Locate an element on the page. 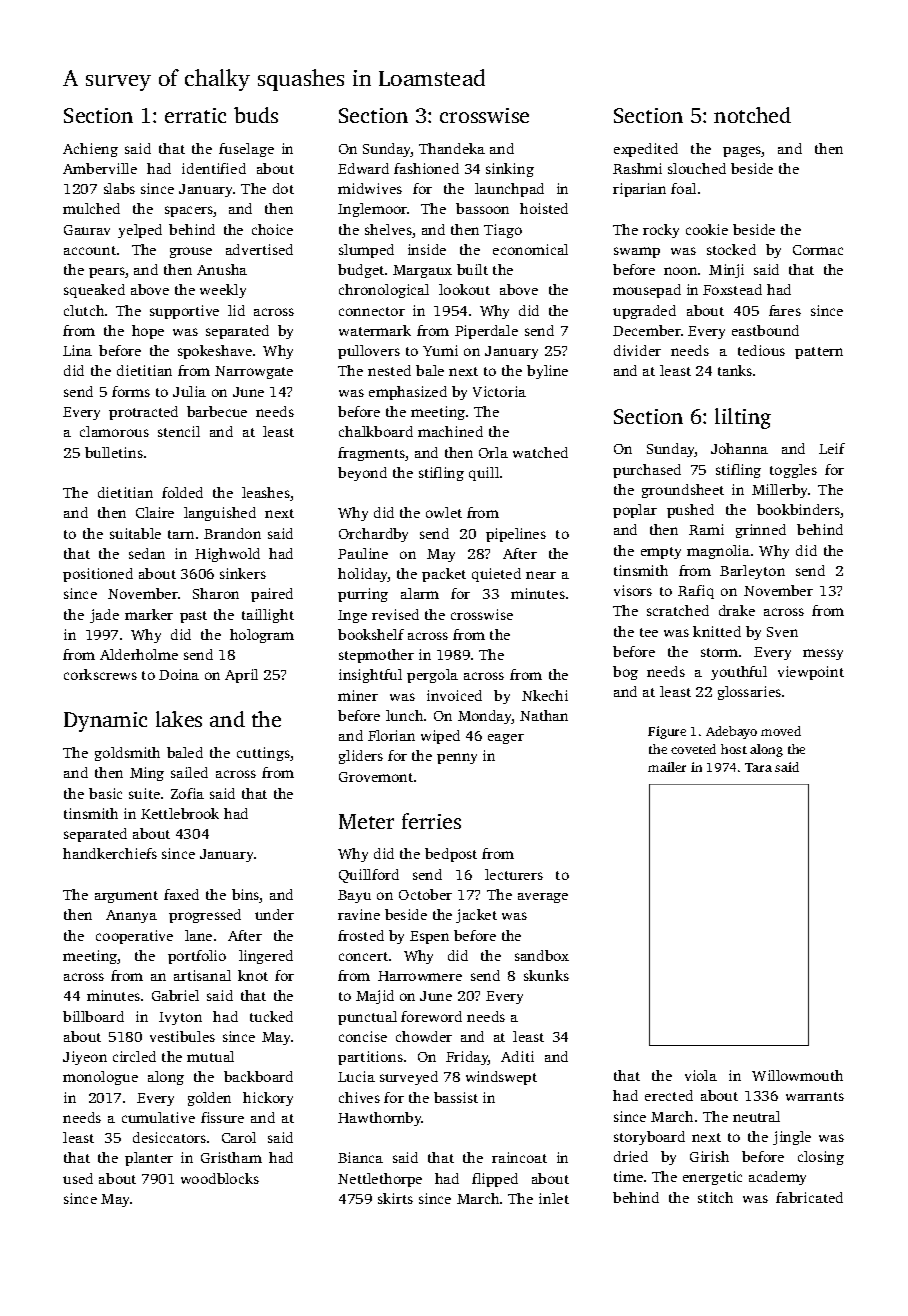  skirts is located at coordinates (395, 1198).
